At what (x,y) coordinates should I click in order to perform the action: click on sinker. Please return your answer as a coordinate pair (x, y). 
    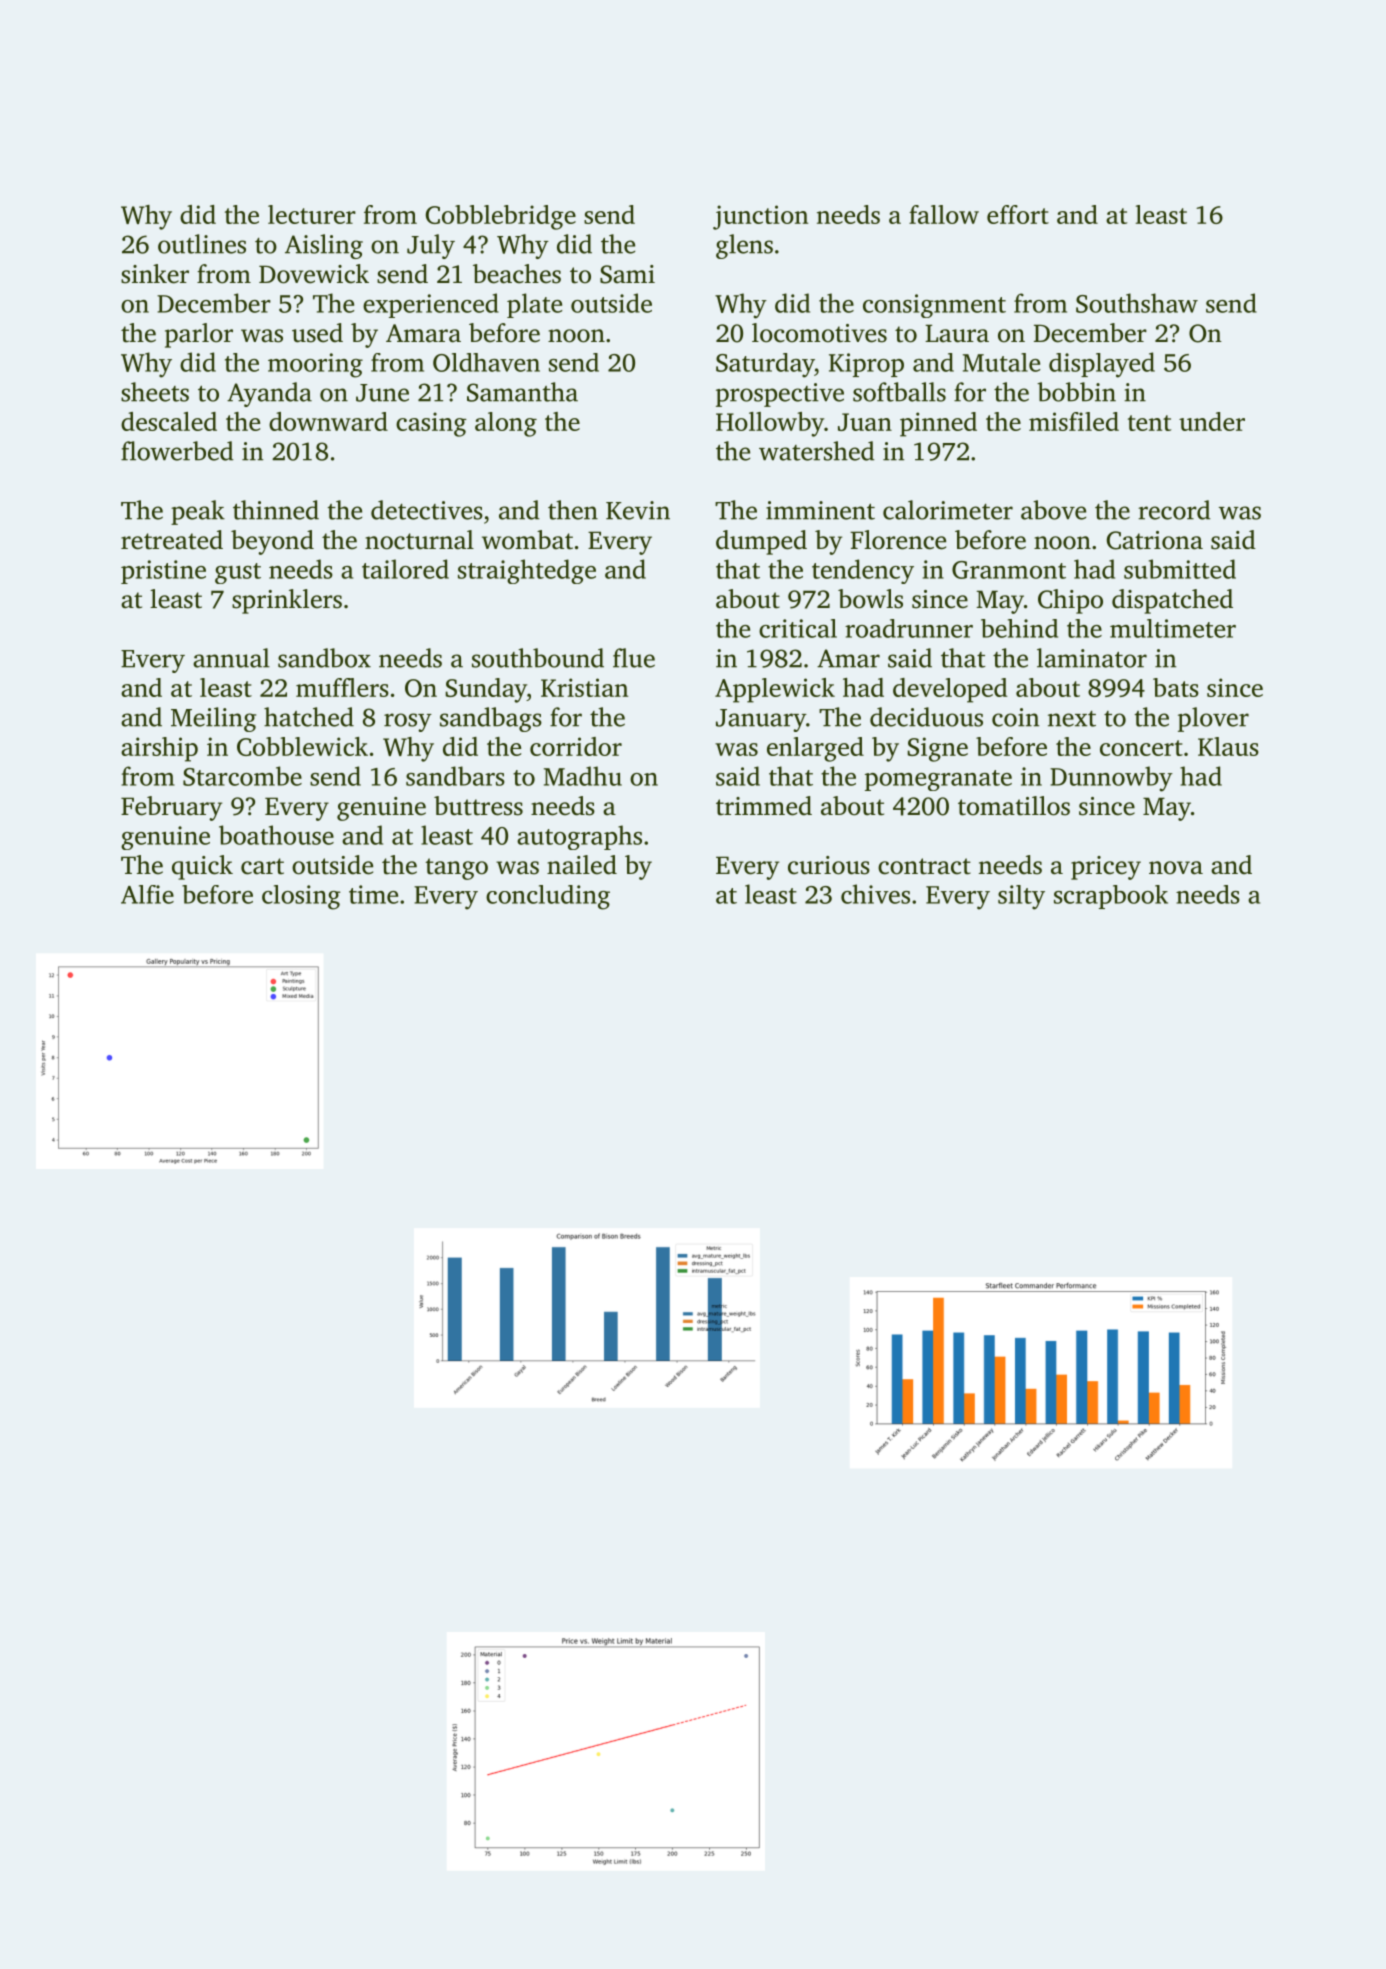
    Looking at the image, I should click on (155, 274).
